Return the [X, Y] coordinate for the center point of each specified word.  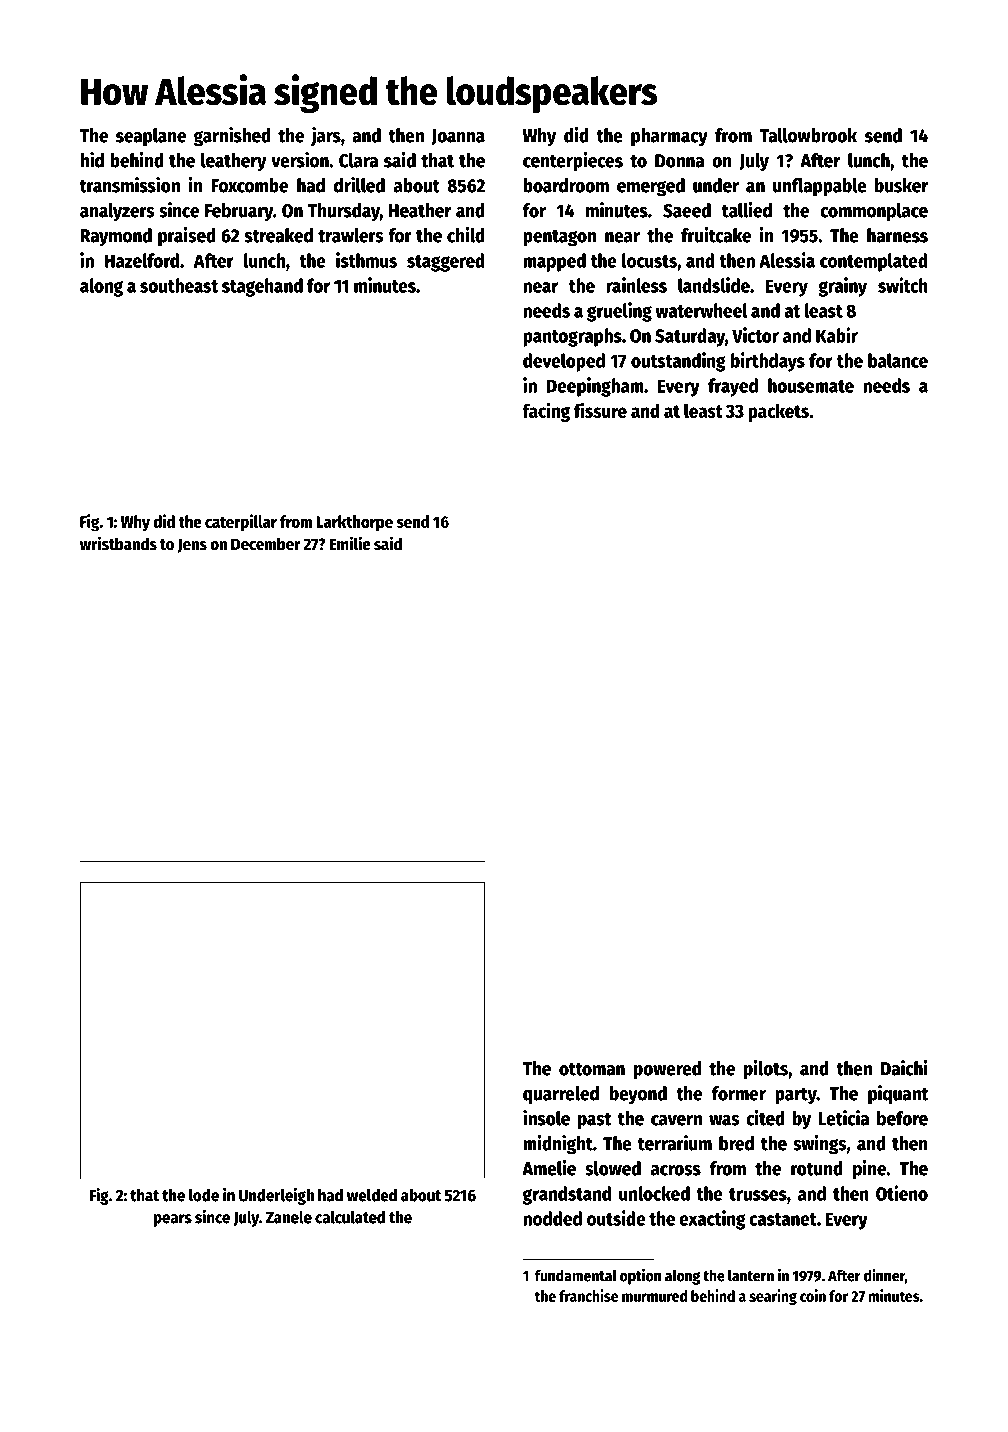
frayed [733, 387]
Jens [192, 545]
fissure [600, 410]
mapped [554, 262]
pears [172, 1220]
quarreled [561, 1095]
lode [204, 1195]
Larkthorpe [354, 523]
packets [778, 412]
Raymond [116, 237]
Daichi [904, 1068]
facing [546, 412]
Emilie [350, 543]
